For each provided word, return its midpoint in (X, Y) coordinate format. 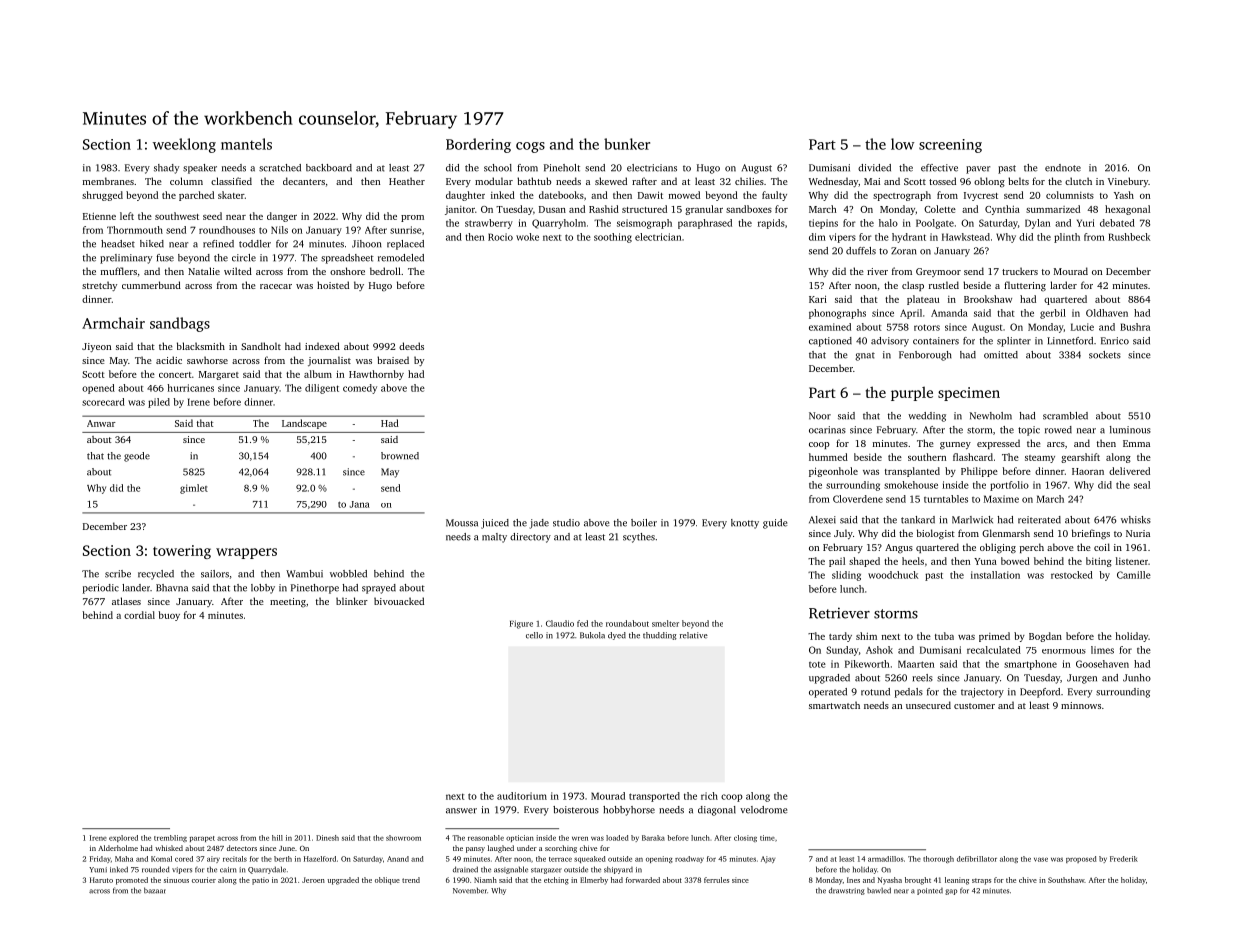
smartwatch (834, 705)
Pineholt (562, 168)
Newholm (991, 416)
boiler (644, 523)
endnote (1063, 168)
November (470, 890)
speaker (200, 169)
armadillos (885, 859)
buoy (169, 616)
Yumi (98, 870)
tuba (944, 636)
